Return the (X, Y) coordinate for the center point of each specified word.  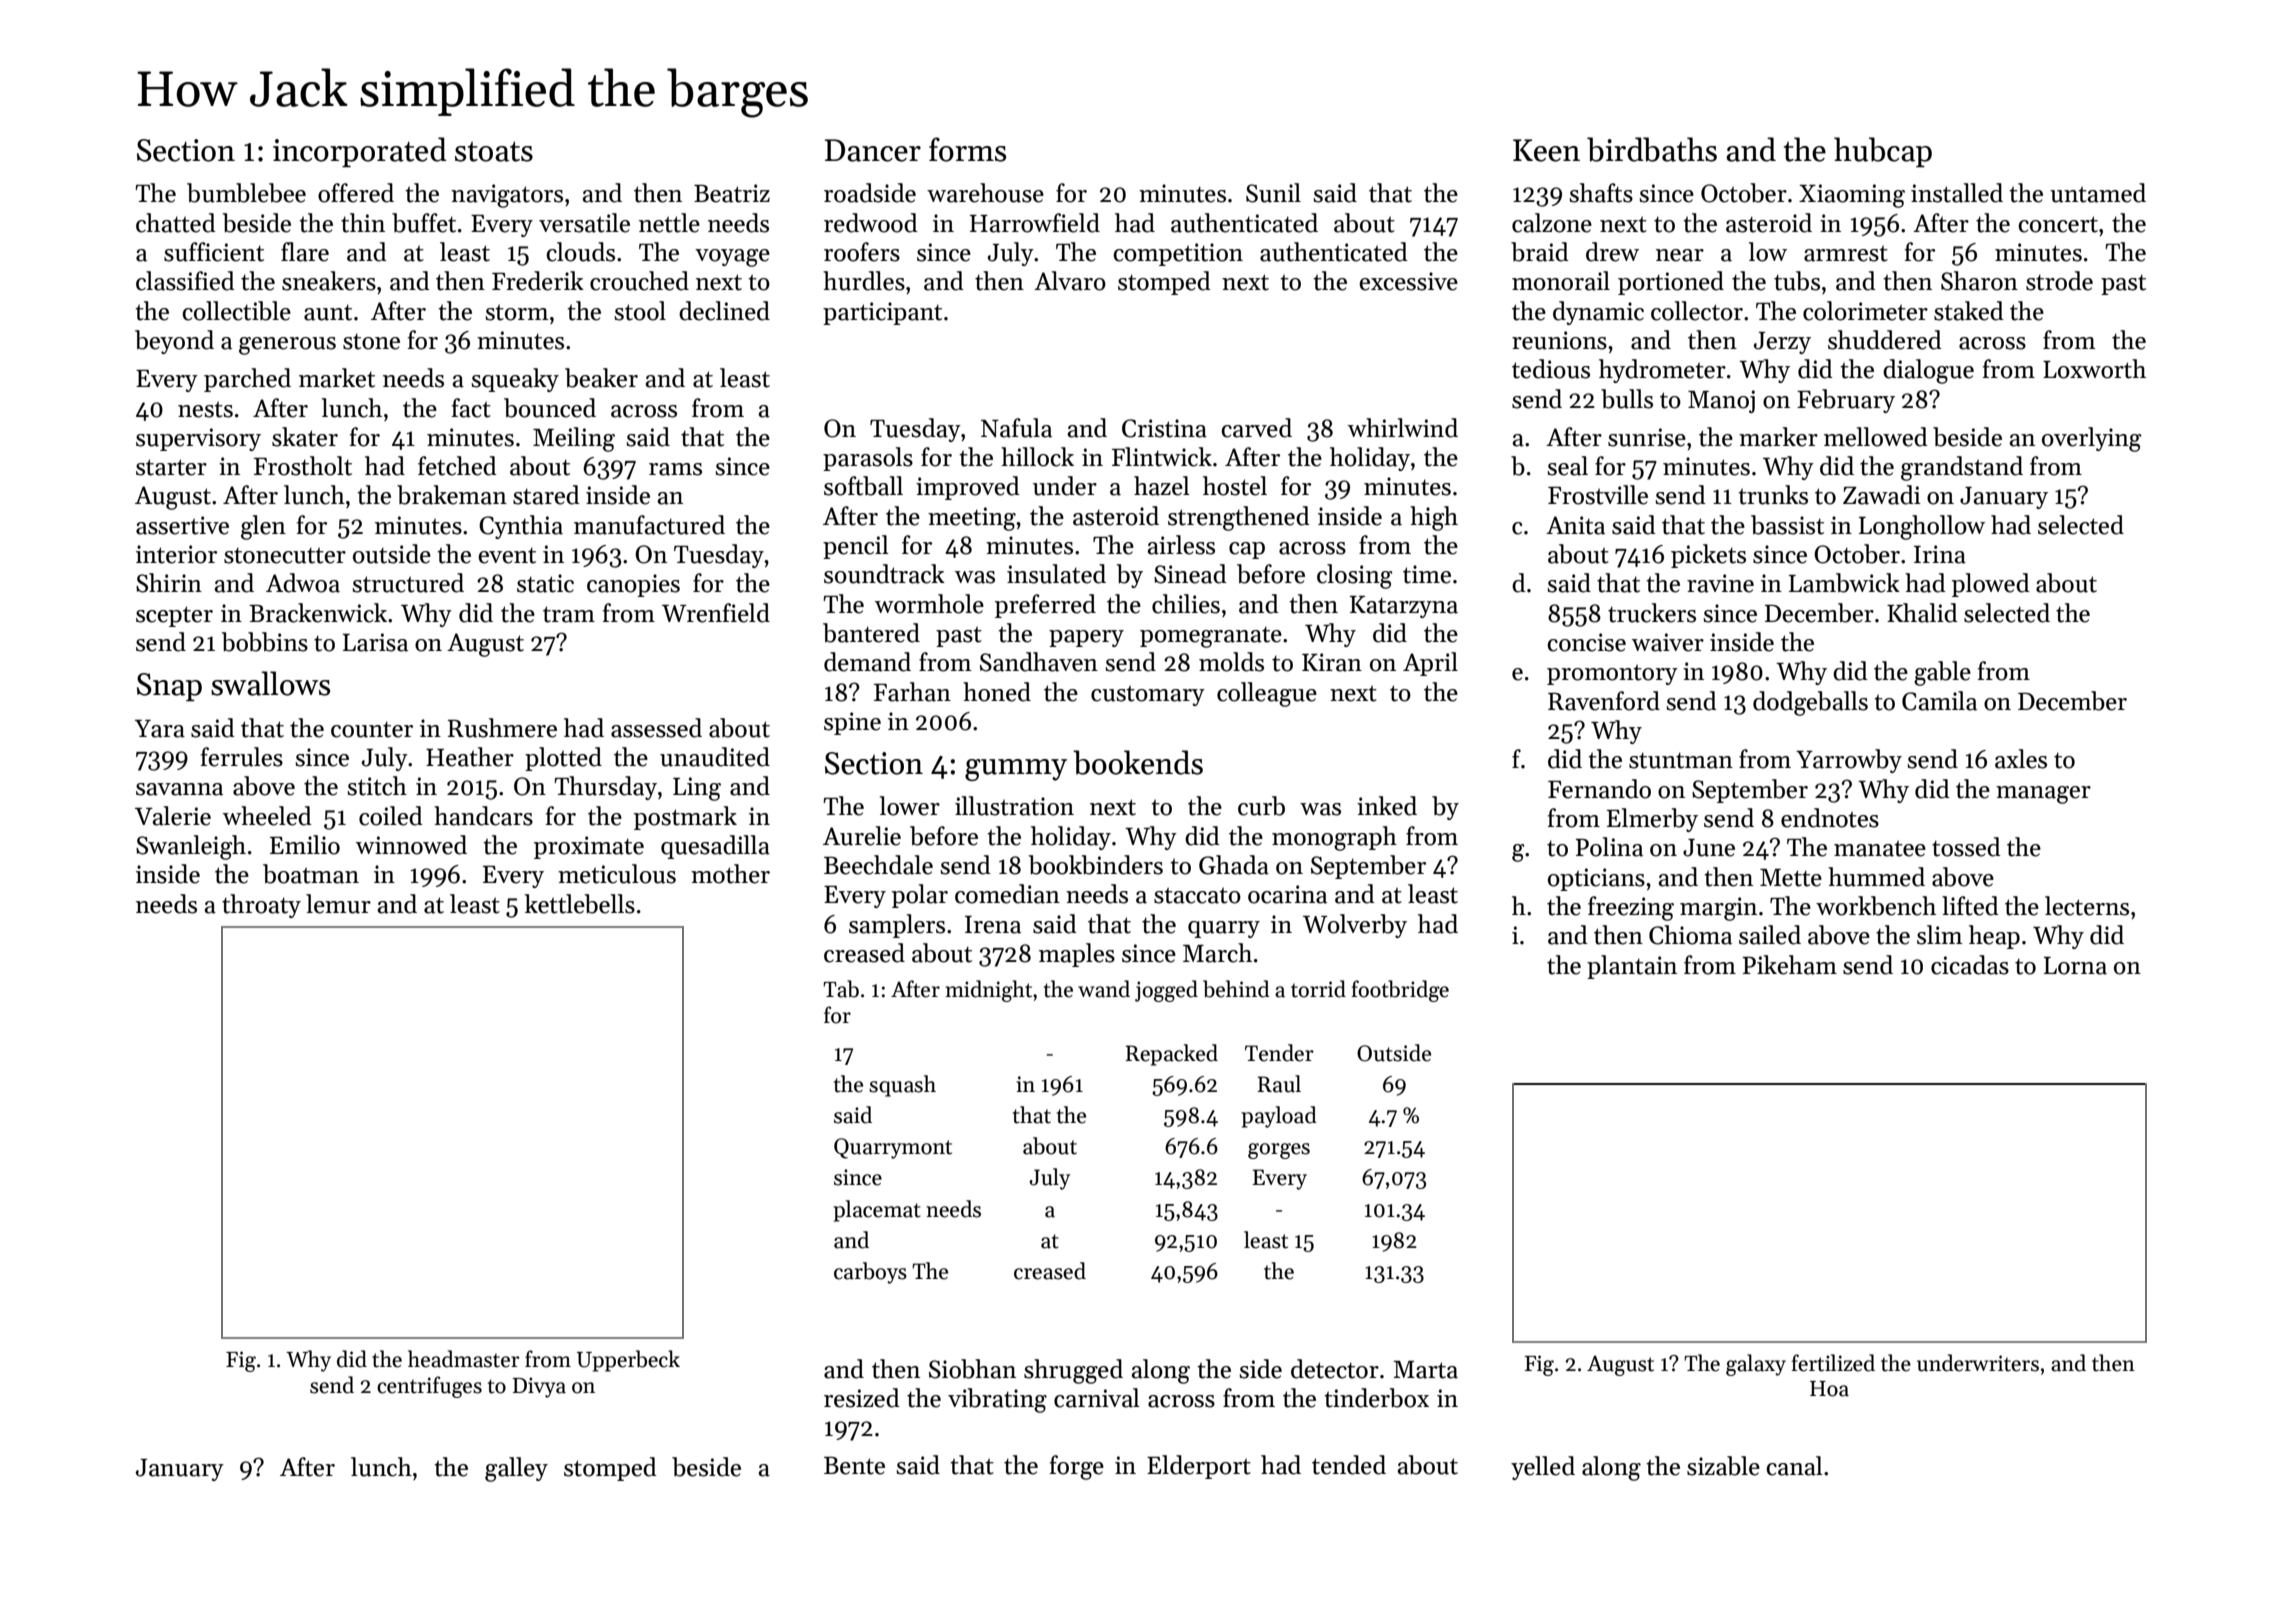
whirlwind (1403, 428)
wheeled (267, 816)
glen (263, 527)
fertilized (1833, 1363)
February (1846, 401)
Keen (1546, 150)
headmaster (464, 1359)
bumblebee (246, 193)
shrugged (1073, 1371)
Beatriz (732, 193)
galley (516, 1469)
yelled (1543, 1468)
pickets (1708, 556)
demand (867, 662)
